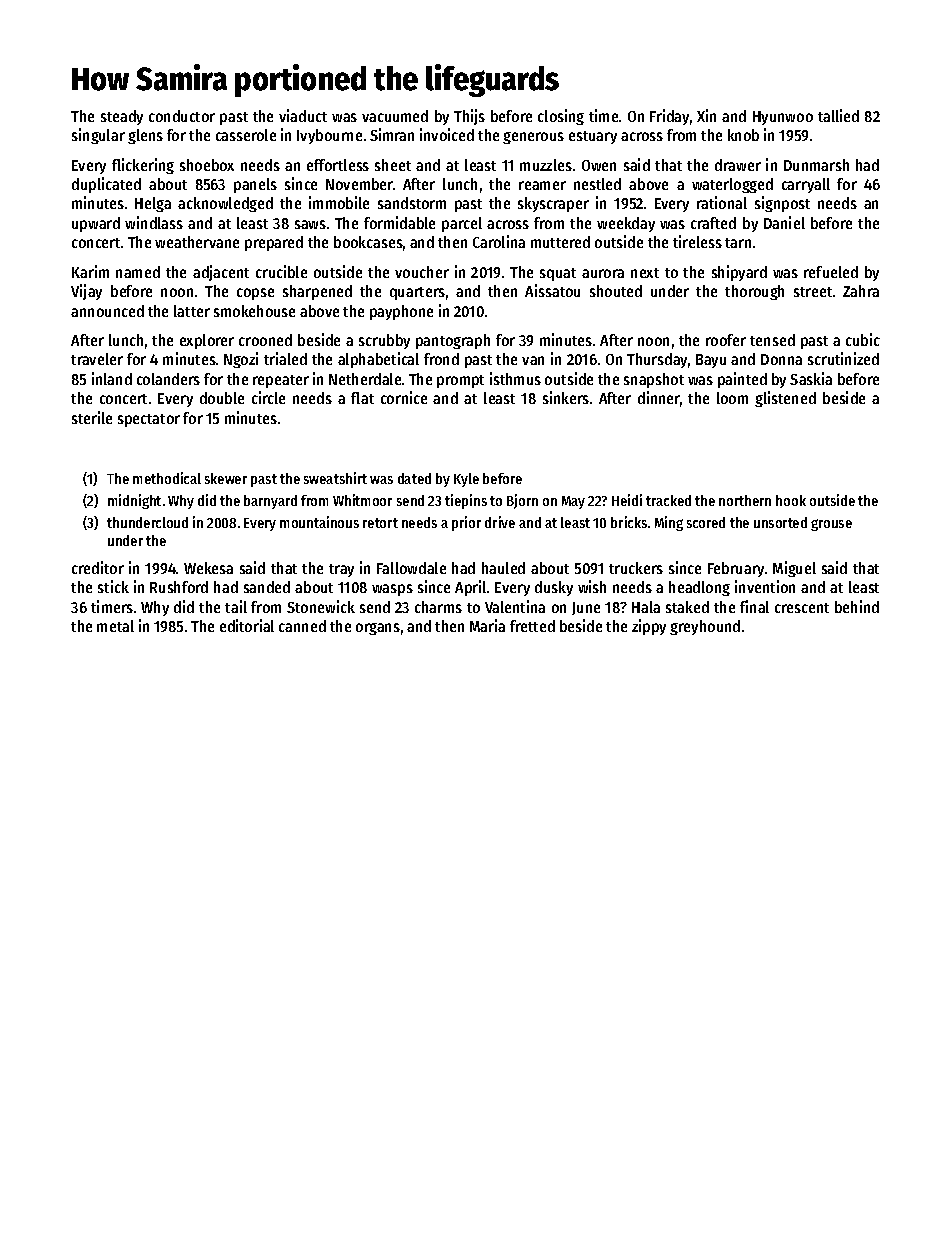  What do you see at coordinates (785, 399) in the page?
I see `glistened` at bounding box center [785, 399].
